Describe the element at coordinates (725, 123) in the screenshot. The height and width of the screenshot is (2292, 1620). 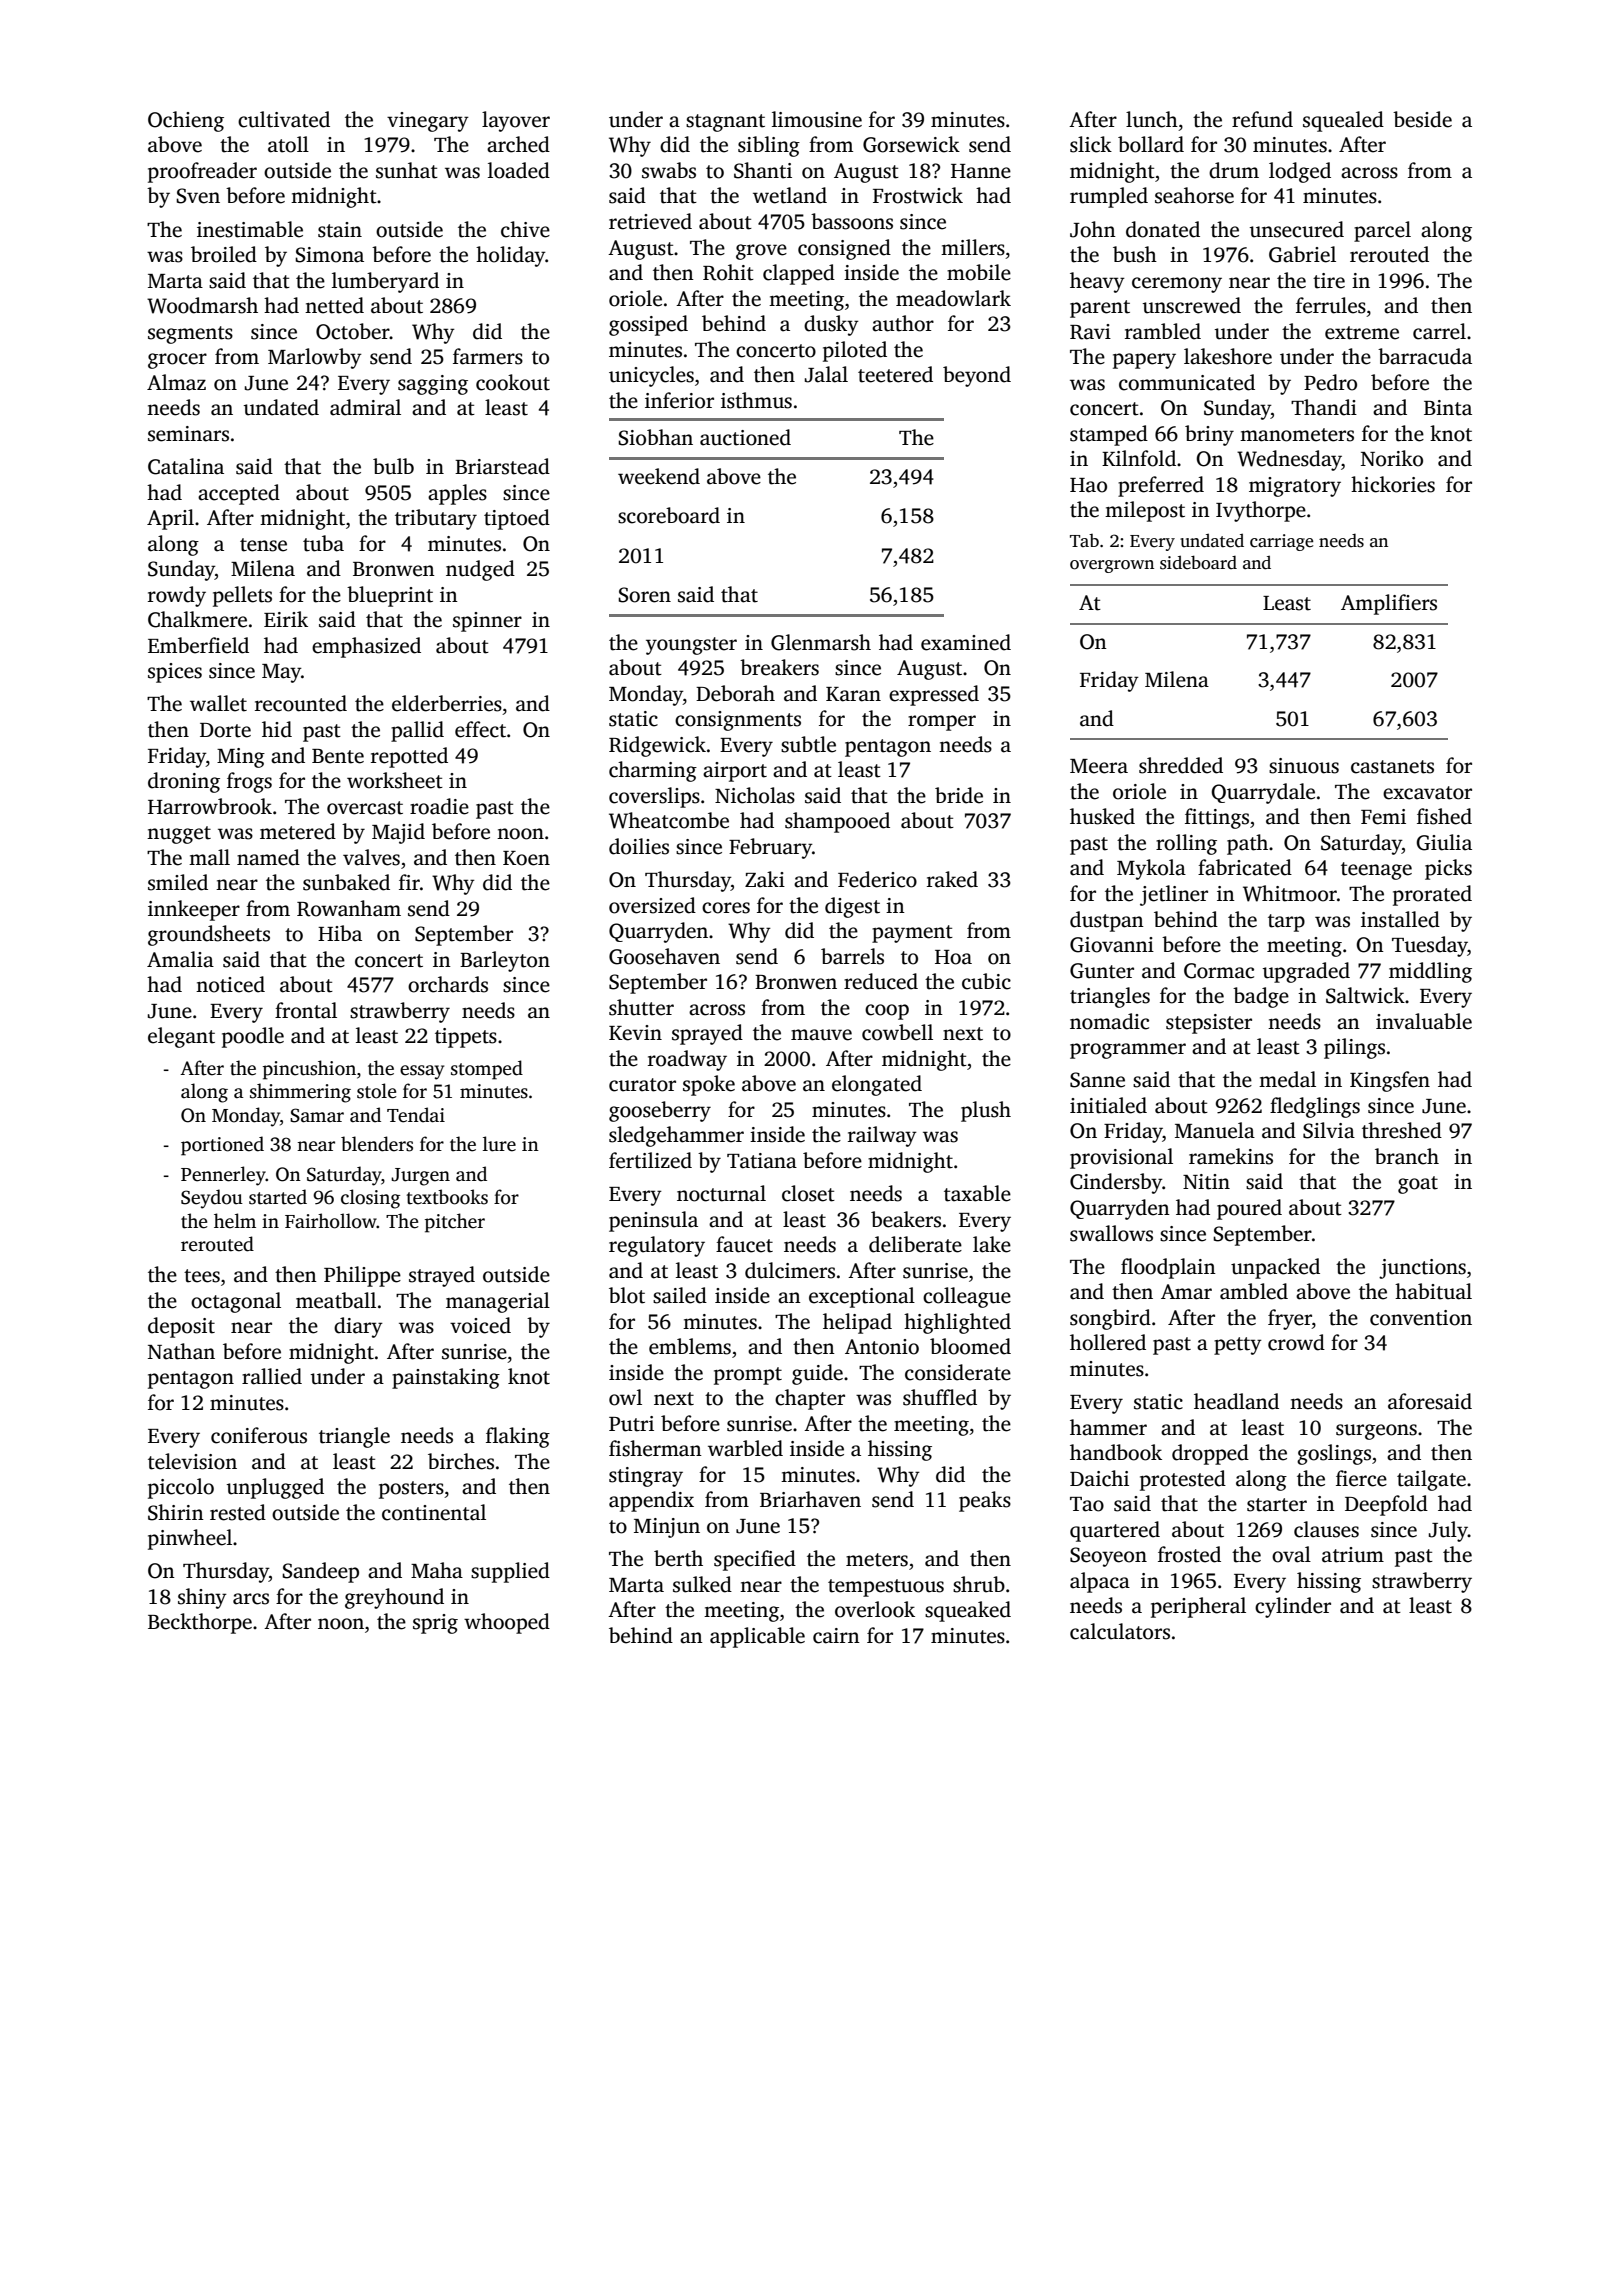
I see `stagnant` at that location.
